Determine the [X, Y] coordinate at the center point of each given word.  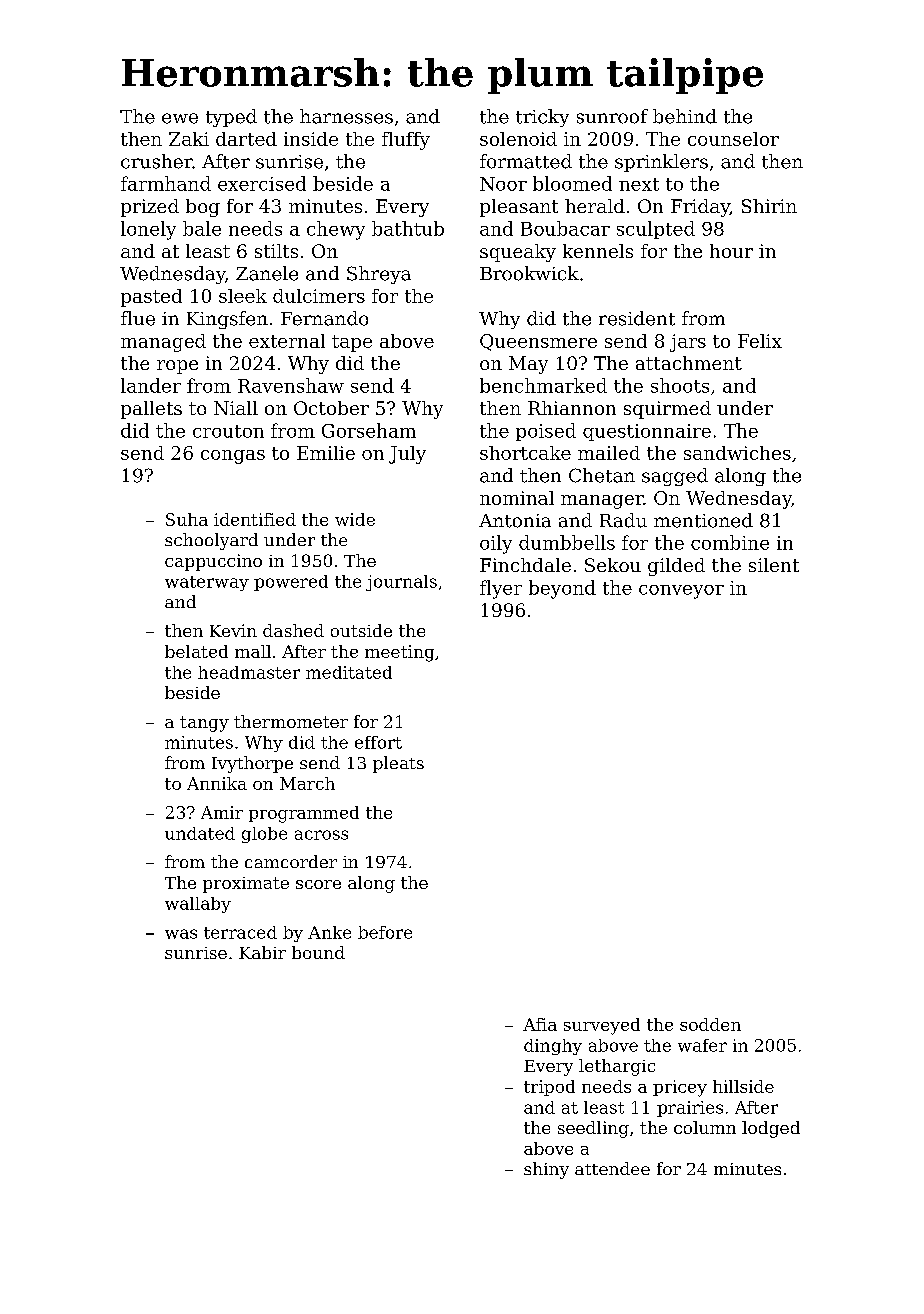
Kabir [262, 952]
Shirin [769, 206]
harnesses [346, 116]
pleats [398, 764]
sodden [710, 1024]
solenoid [518, 139]
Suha [187, 519]
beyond [562, 589]
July [407, 455]
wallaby [198, 905]
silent [774, 565]
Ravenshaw [291, 385]
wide [355, 519]
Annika [217, 783]
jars [688, 343]
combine [730, 542]
